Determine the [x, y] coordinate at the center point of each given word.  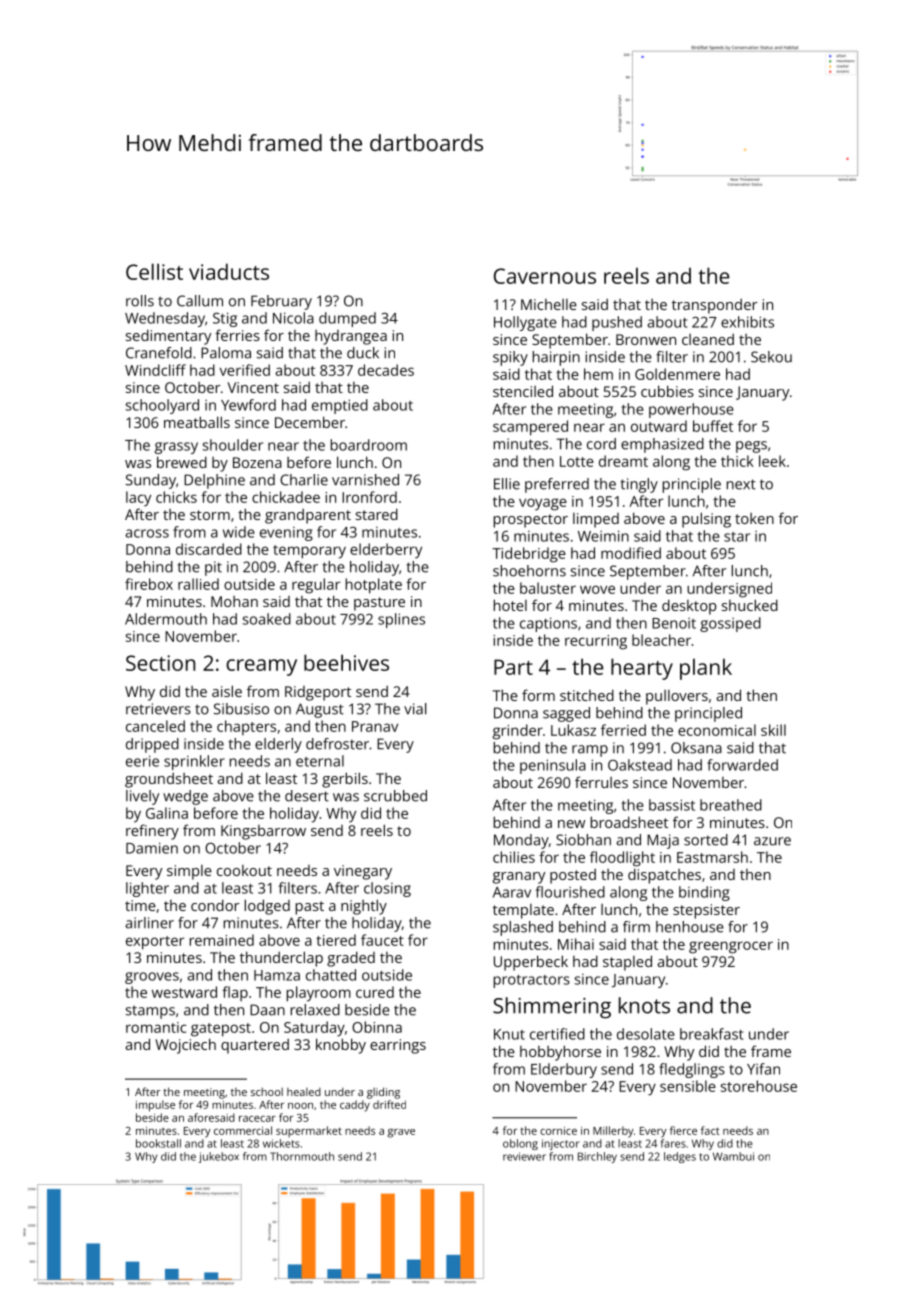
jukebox [219, 1157]
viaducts [229, 271]
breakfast [711, 1034]
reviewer [524, 1156]
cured [375, 992]
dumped [347, 319]
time [140, 905]
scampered [530, 428]
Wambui [733, 1156]
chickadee [286, 497]
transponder [715, 306]
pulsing [706, 520]
